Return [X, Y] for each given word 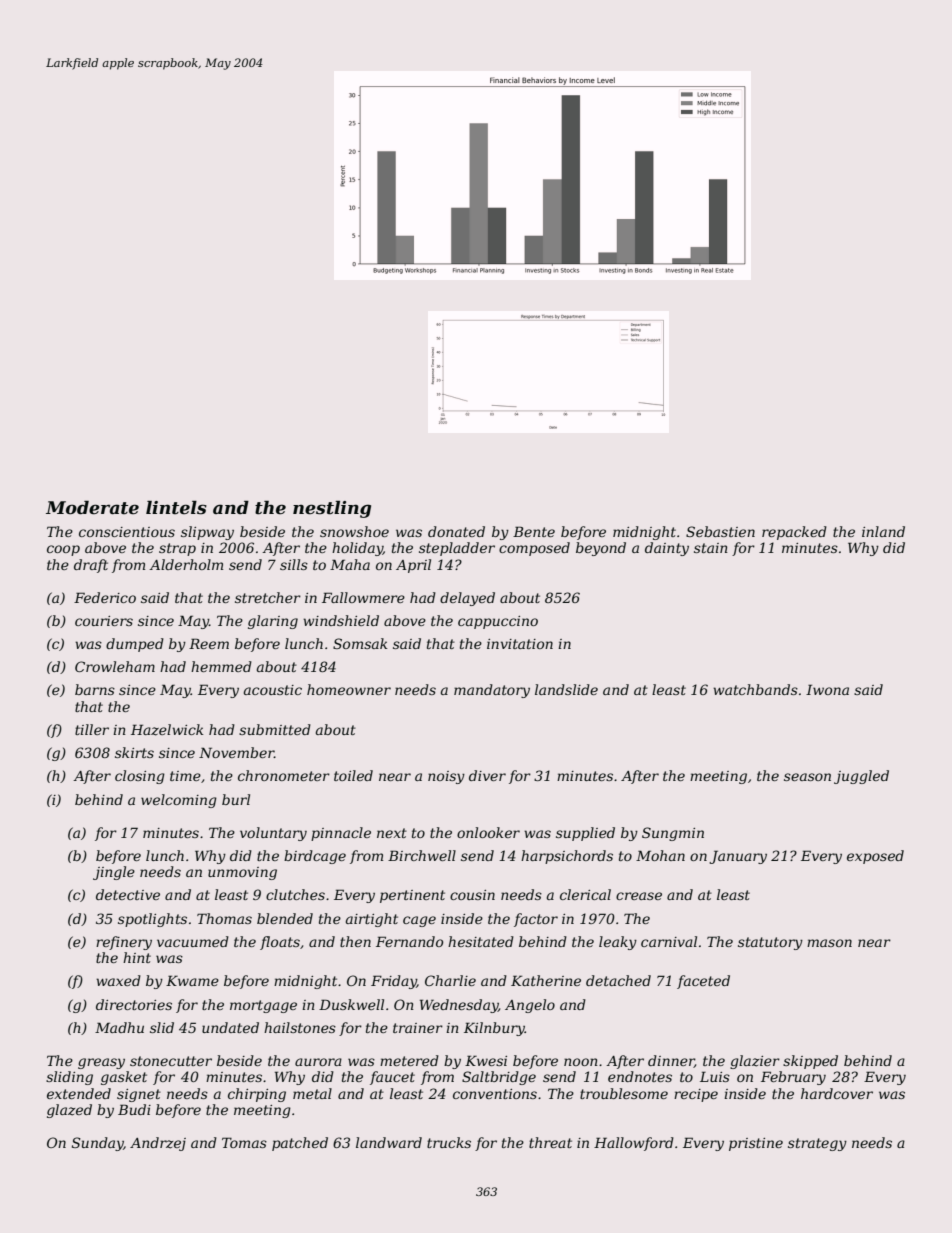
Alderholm [186, 564]
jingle [114, 873]
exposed [875, 857]
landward [389, 1142]
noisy [446, 777]
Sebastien [720, 531]
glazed [69, 1111]
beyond [601, 549]
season [807, 777]
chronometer [284, 775]
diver [487, 775]
